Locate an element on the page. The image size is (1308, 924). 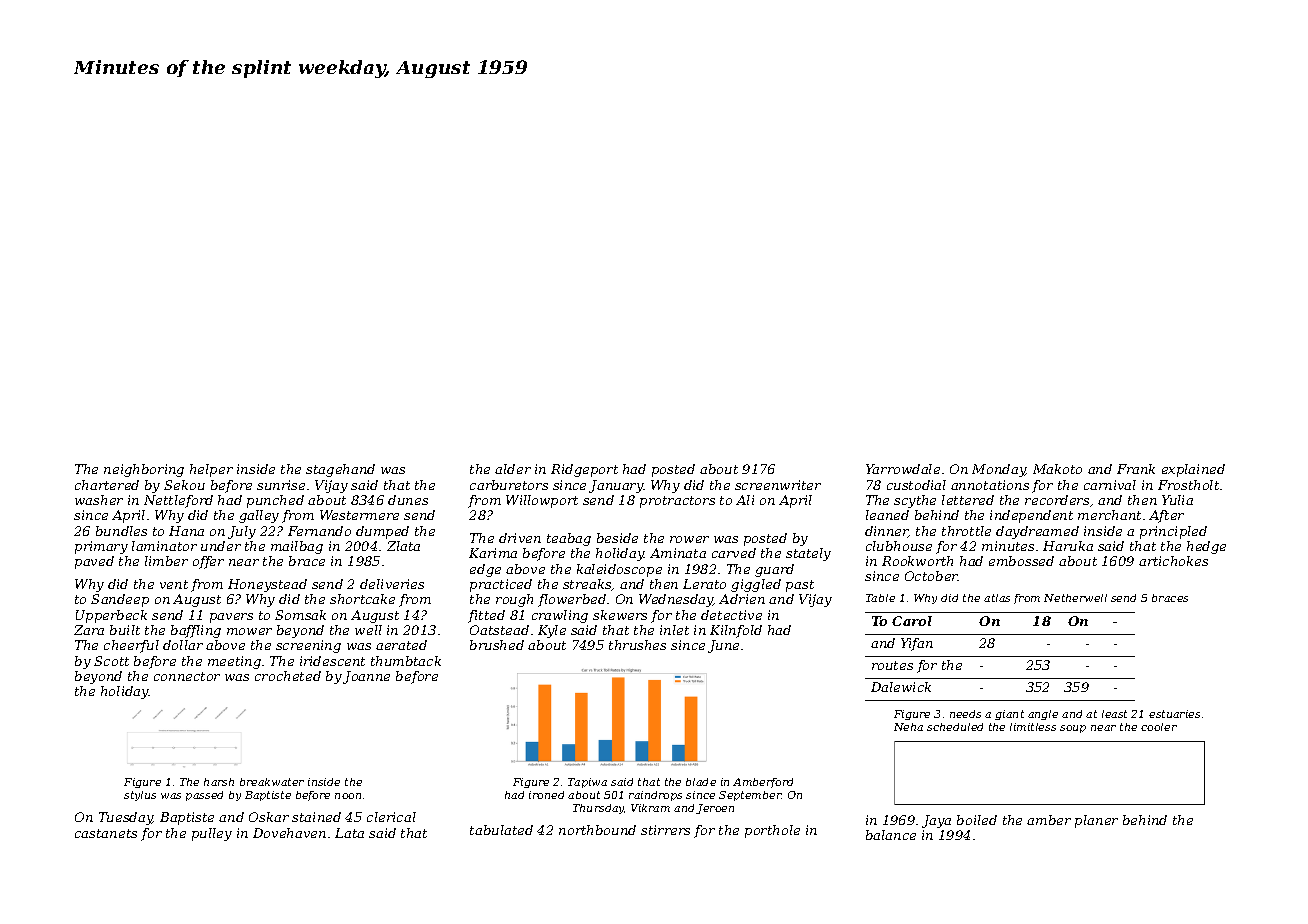
Frank is located at coordinates (1136, 469).
